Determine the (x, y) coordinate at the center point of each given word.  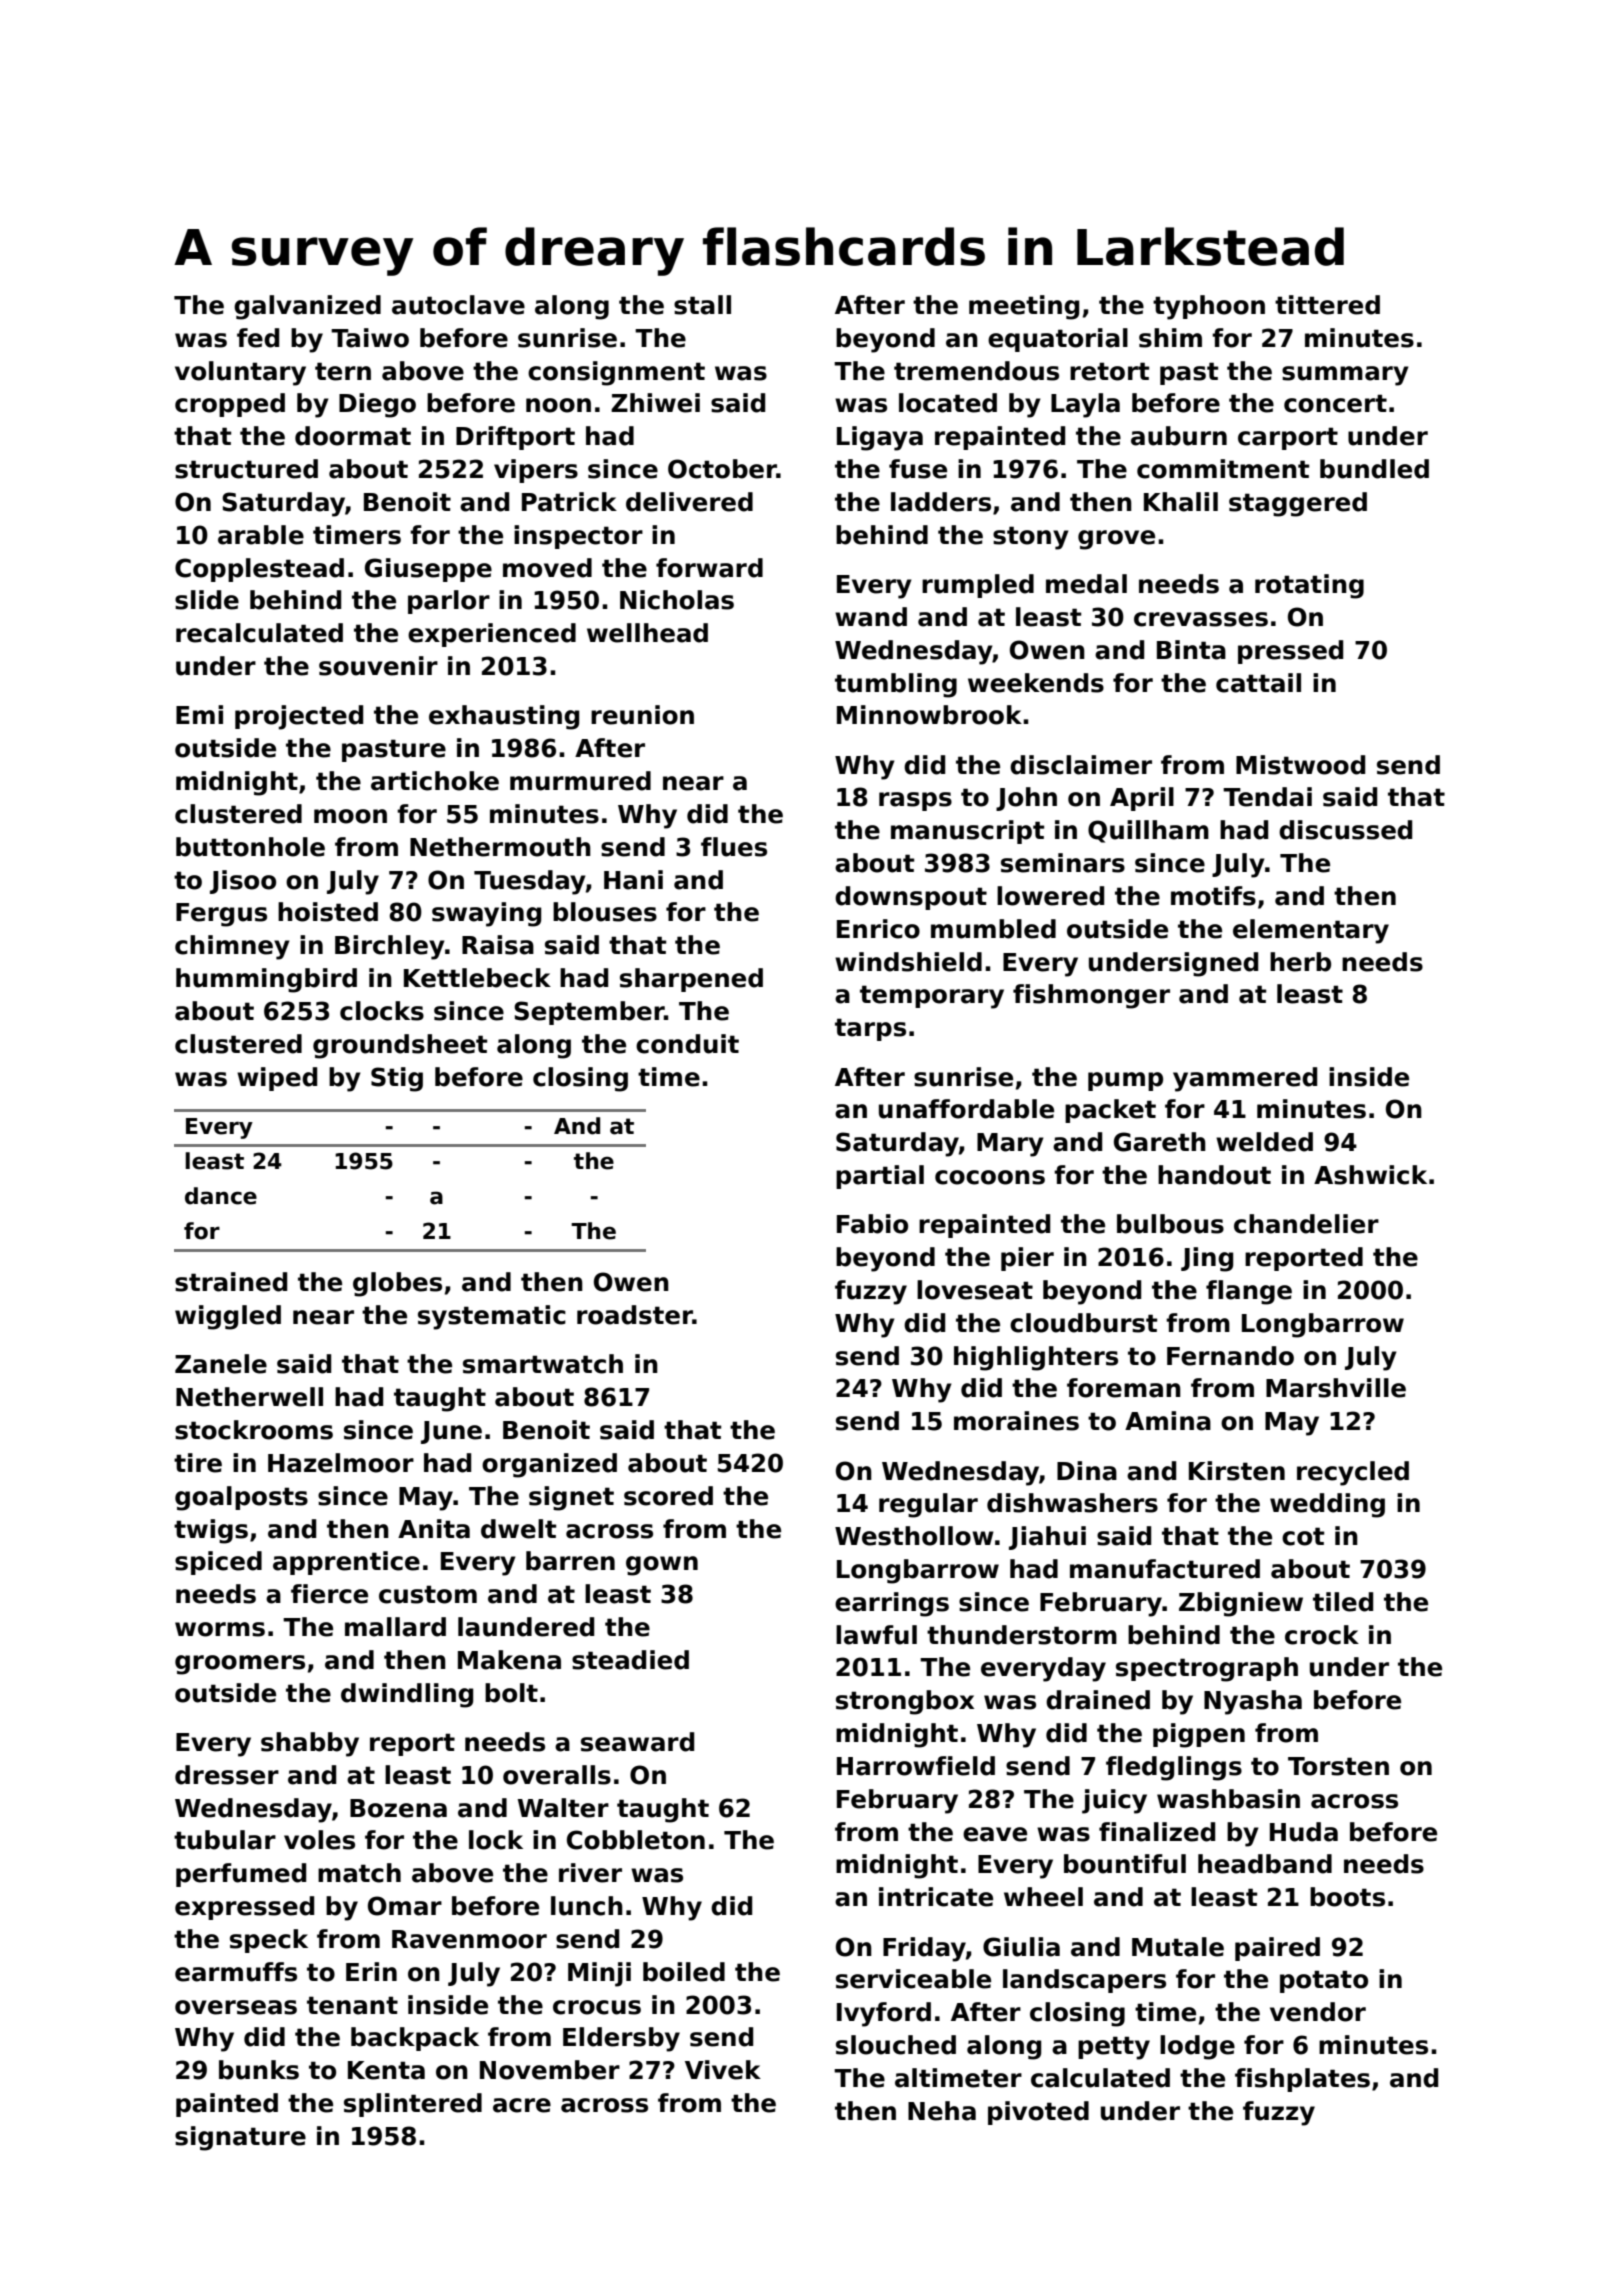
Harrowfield (916, 1766)
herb (1300, 962)
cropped (230, 405)
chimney (232, 947)
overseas (236, 2007)
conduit (687, 1044)
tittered (1327, 305)
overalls (557, 1775)
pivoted (1038, 2113)
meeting (1024, 307)
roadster (635, 1315)
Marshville (1336, 1388)
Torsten (1338, 1766)
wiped (277, 1079)
